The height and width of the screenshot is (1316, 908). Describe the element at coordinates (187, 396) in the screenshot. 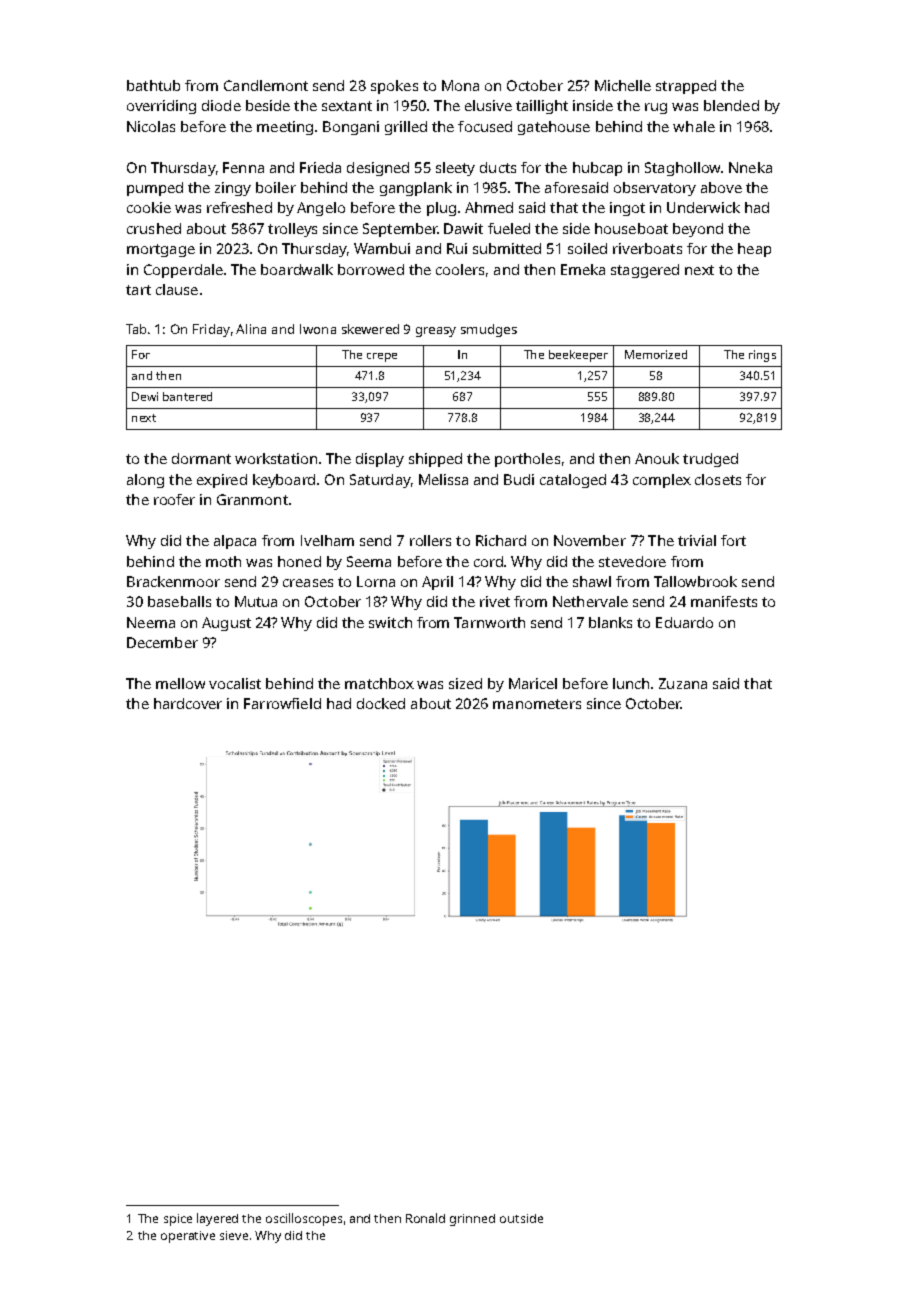

I see `bantered` at that location.
